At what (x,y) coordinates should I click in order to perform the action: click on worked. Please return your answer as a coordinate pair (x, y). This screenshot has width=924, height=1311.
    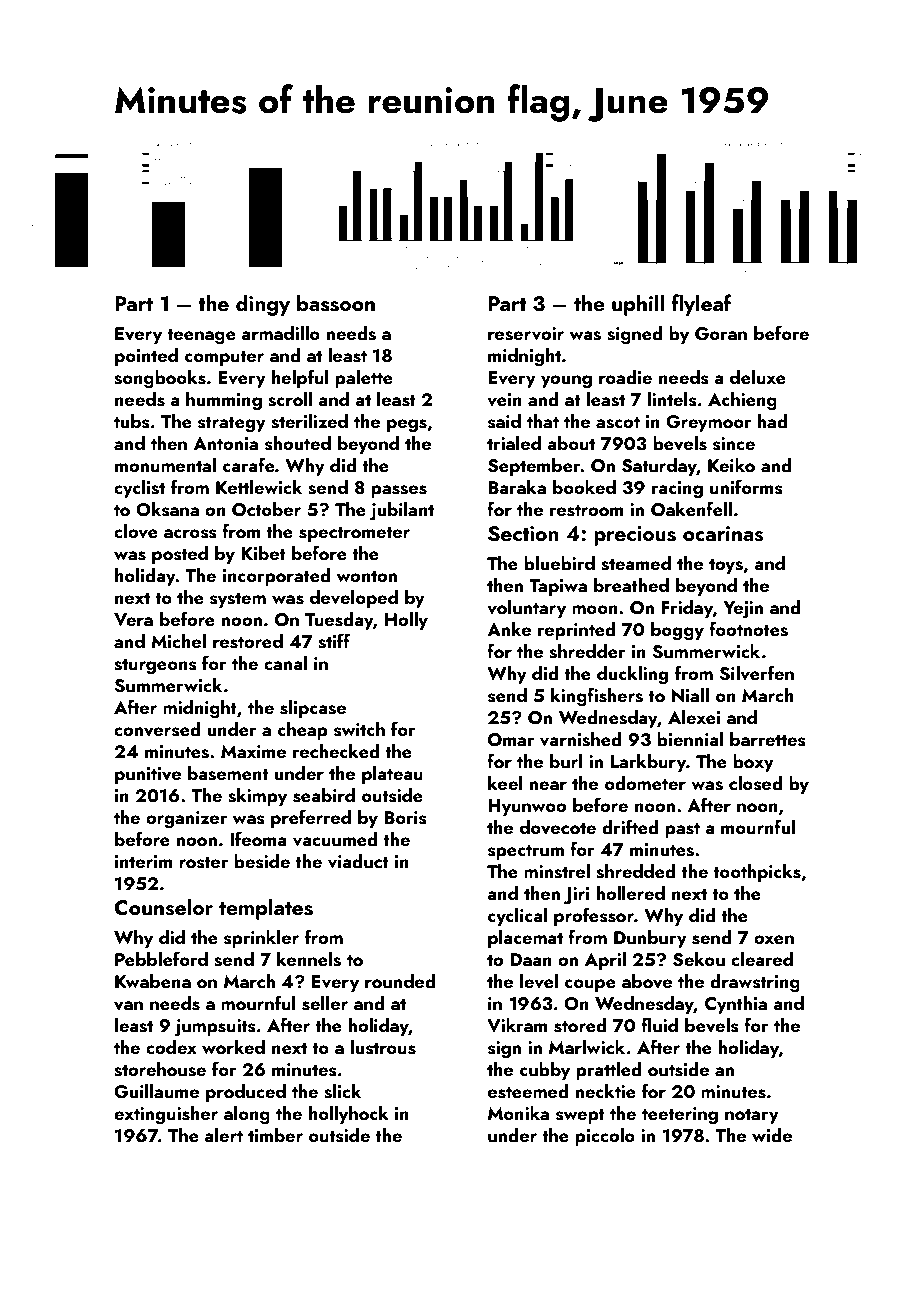
    Looking at the image, I should click on (233, 1047).
